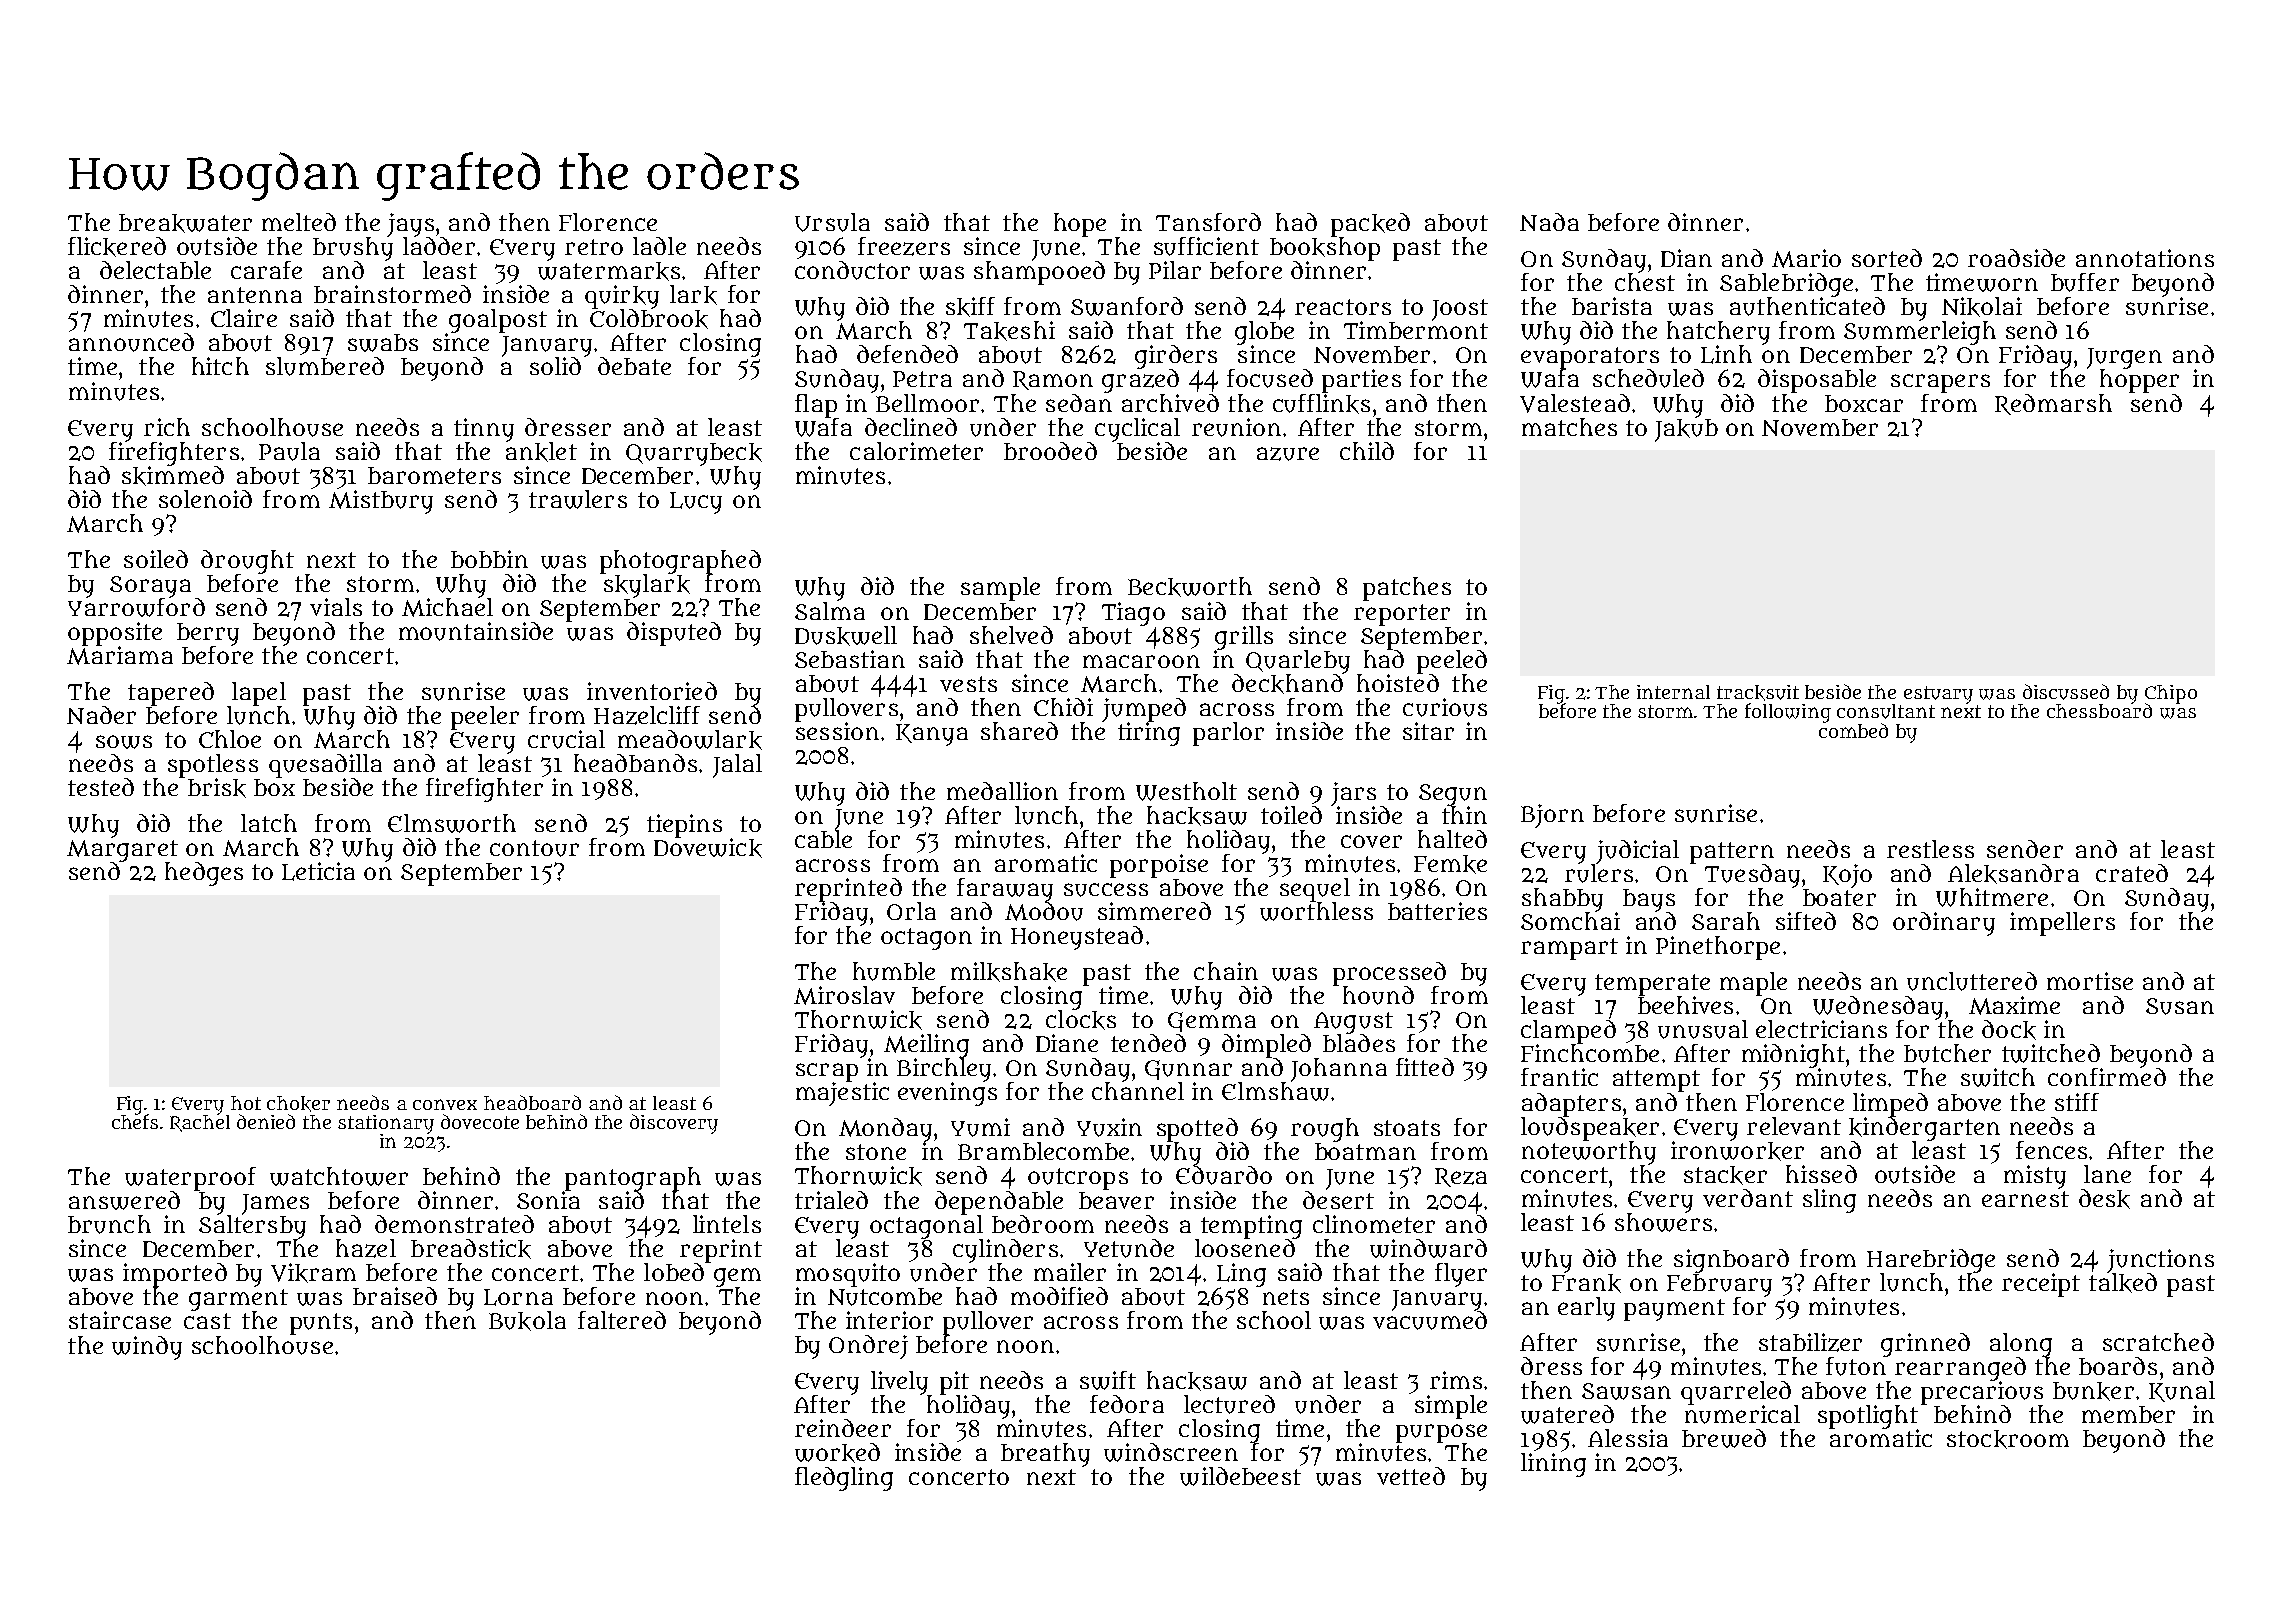  Describe the element at coordinates (1370, 225) in the screenshot. I see `packed` at that location.
